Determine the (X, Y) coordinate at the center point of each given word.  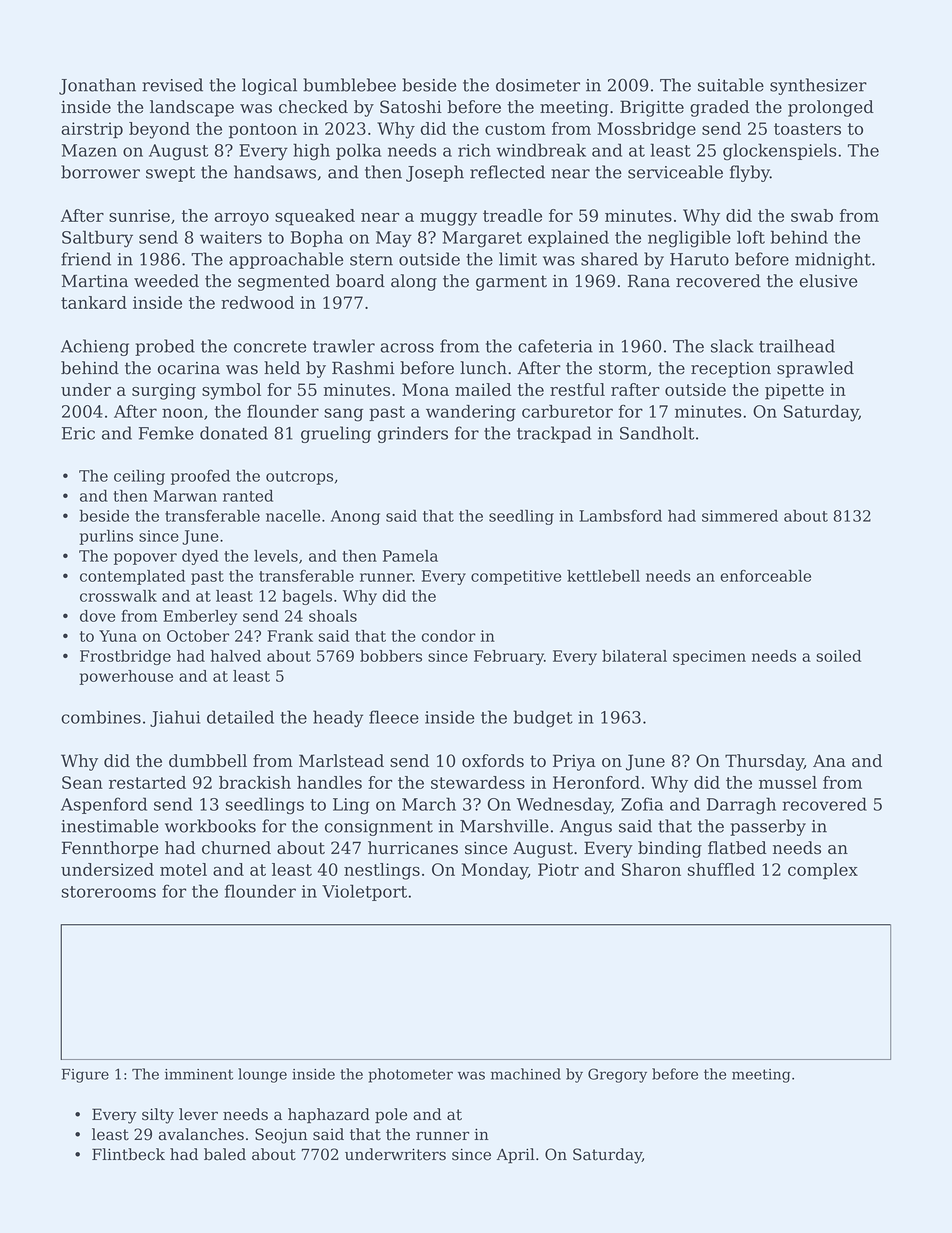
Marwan (185, 496)
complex (823, 871)
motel (183, 869)
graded (719, 108)
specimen (709, 657)
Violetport (364, 892)
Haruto (699, 259)
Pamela (410, 556)
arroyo (241, 219)
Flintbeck (128, 1154)
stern (371, 260)
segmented (284, 282)
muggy (448, 219)
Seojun (281, 1136)
